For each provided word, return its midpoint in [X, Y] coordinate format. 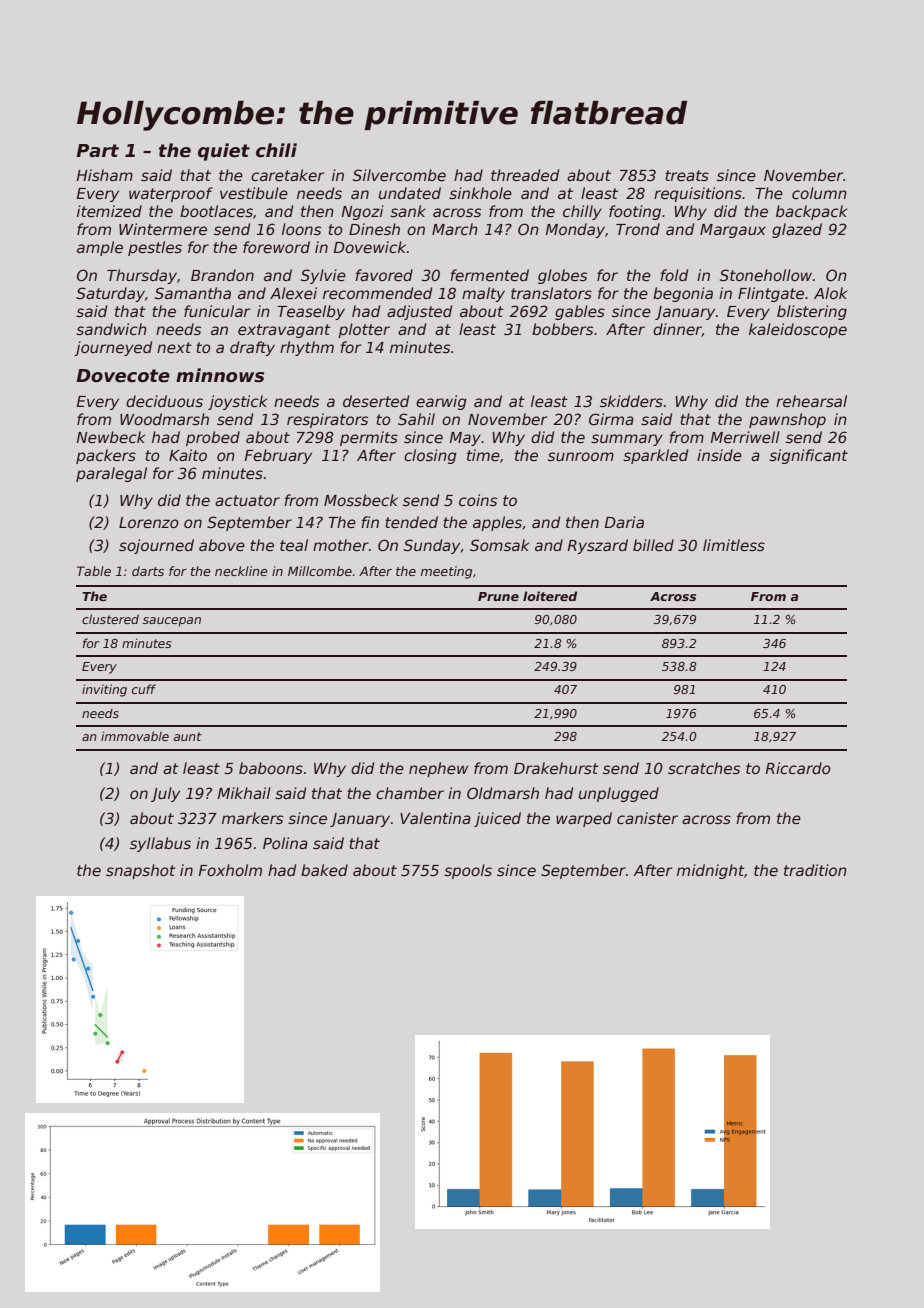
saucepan [172, 622]
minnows [220, 375]
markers [252, 818]
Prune [498, 596]
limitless [734, 545]
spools [468, 871]
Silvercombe [399, 175]
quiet [224, 152]
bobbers [562, 329]
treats [687, 175]
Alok [830, 293]
